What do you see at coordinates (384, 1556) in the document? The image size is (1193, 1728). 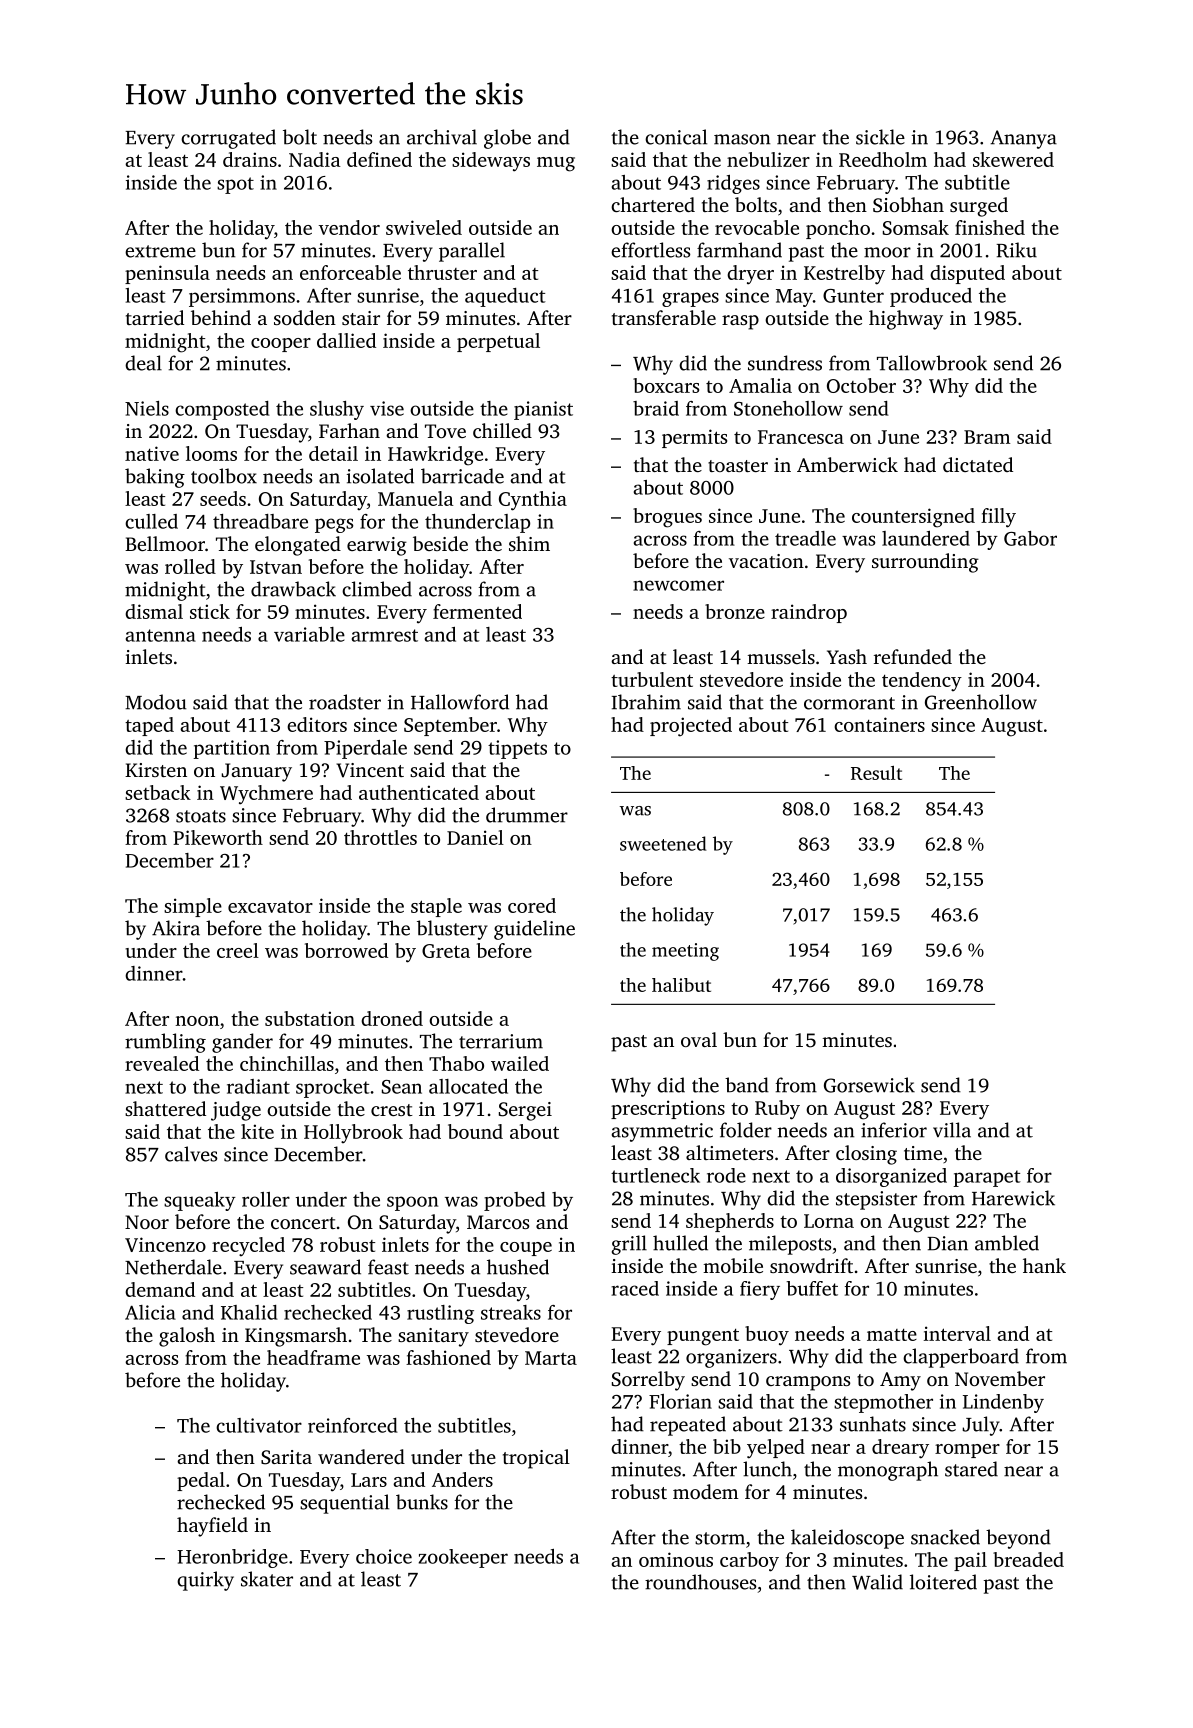 I see `choice` at bounding box center [384, 1556].
